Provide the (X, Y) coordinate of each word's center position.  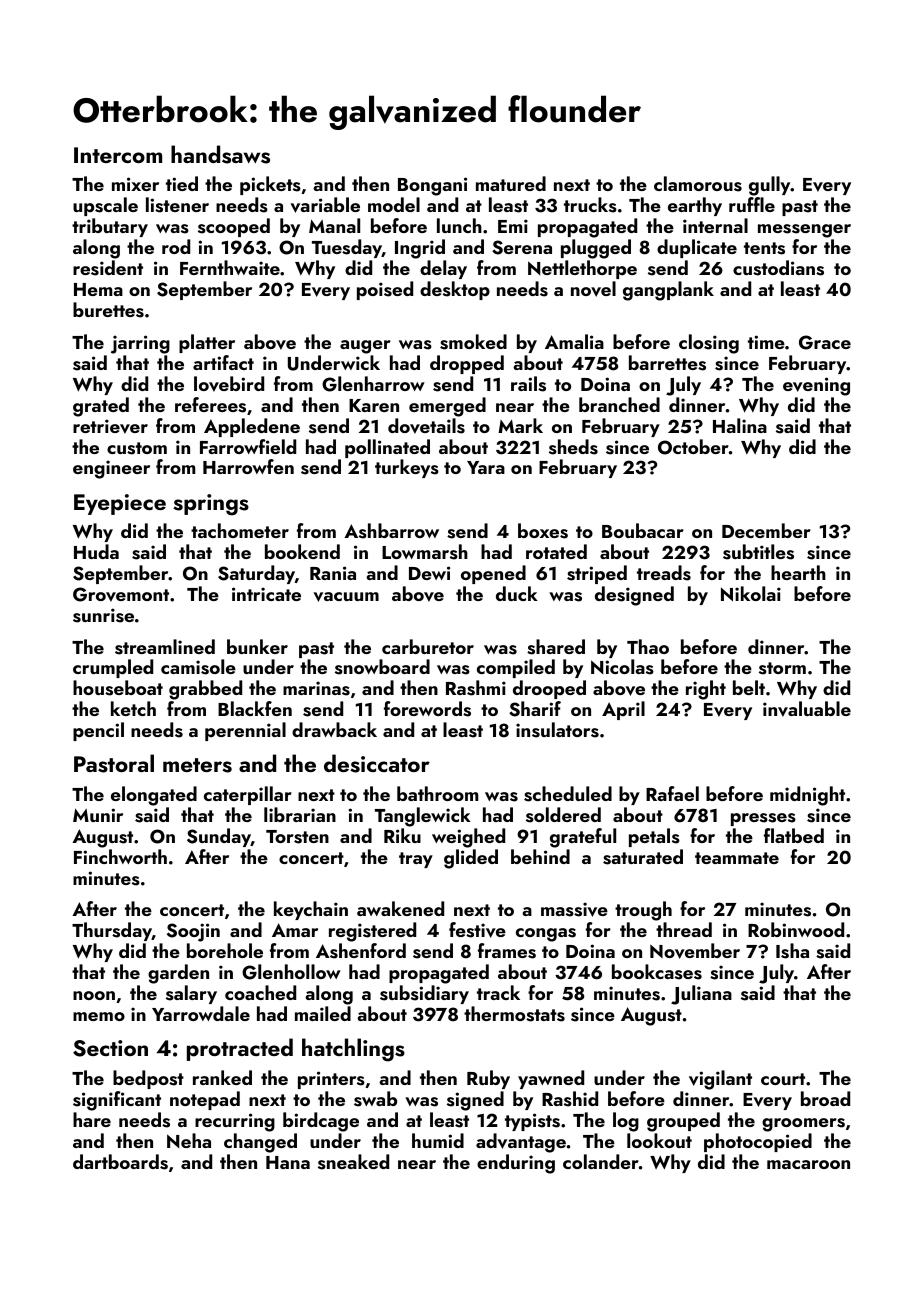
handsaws (220, 154)
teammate (737, 858)
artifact (223, 362)
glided (471, 859)
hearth (798, 572)
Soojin (193, 932)
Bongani (432, 186)
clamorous (698, 184)
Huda (96, 551)
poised (385, 290)
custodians (778, 268)
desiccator (377, 763)
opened (493, 574)
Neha (189, 1140)
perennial (245, 731)
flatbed (794, 835)
